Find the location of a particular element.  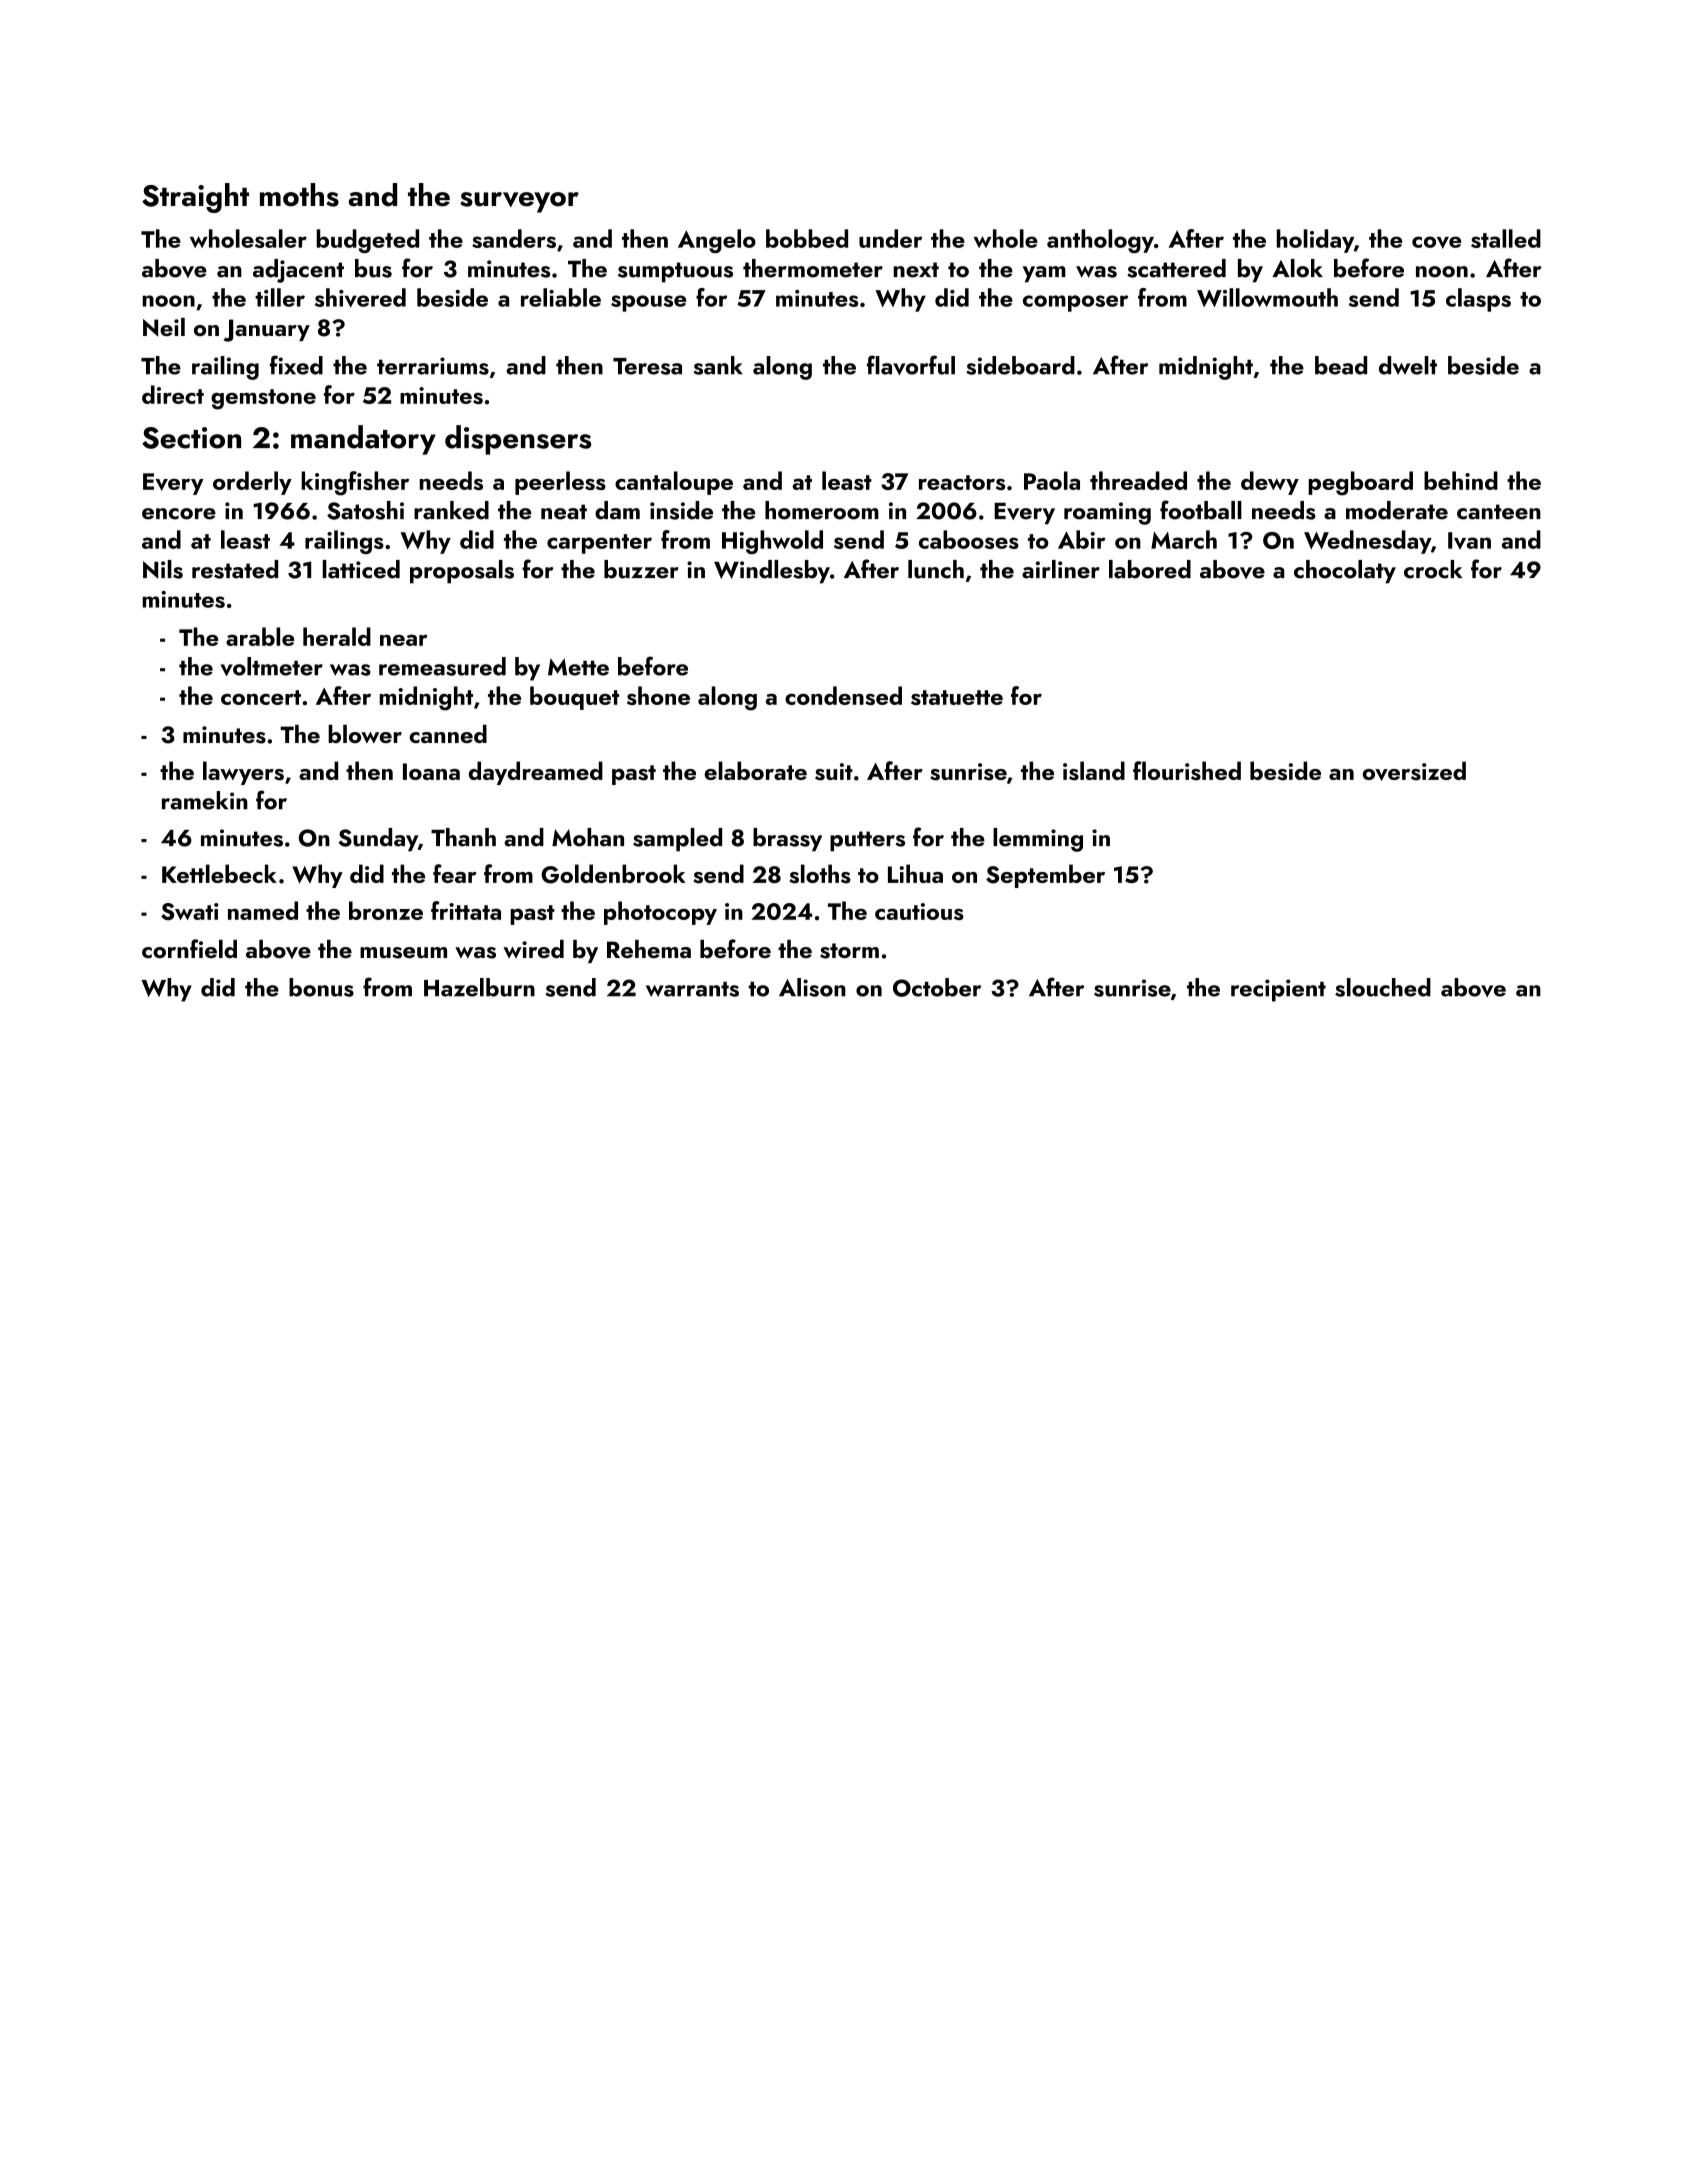

stalled is located at coordinates (1506, 238).
